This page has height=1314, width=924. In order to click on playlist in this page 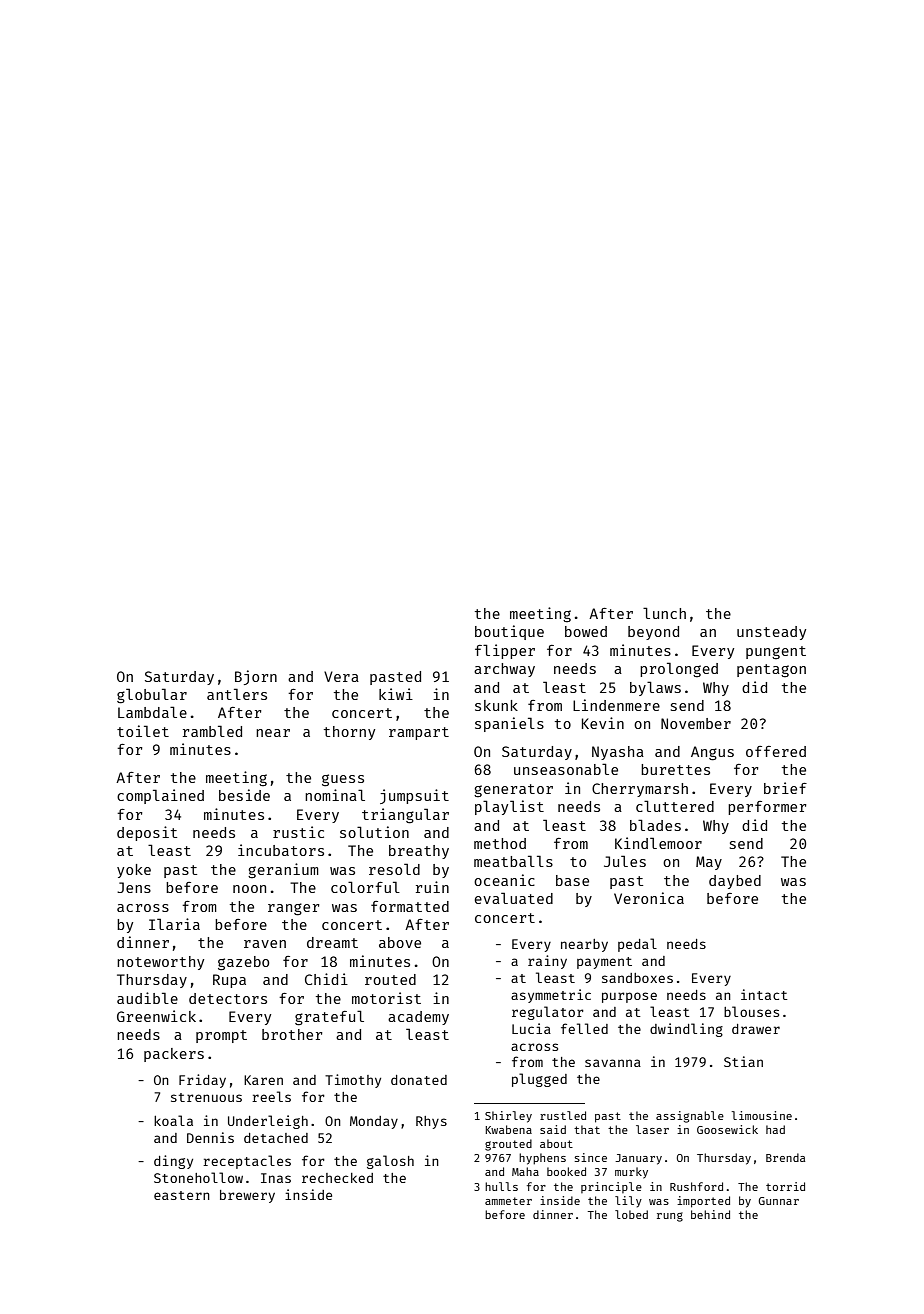, I will do `click(509, 807)`.
